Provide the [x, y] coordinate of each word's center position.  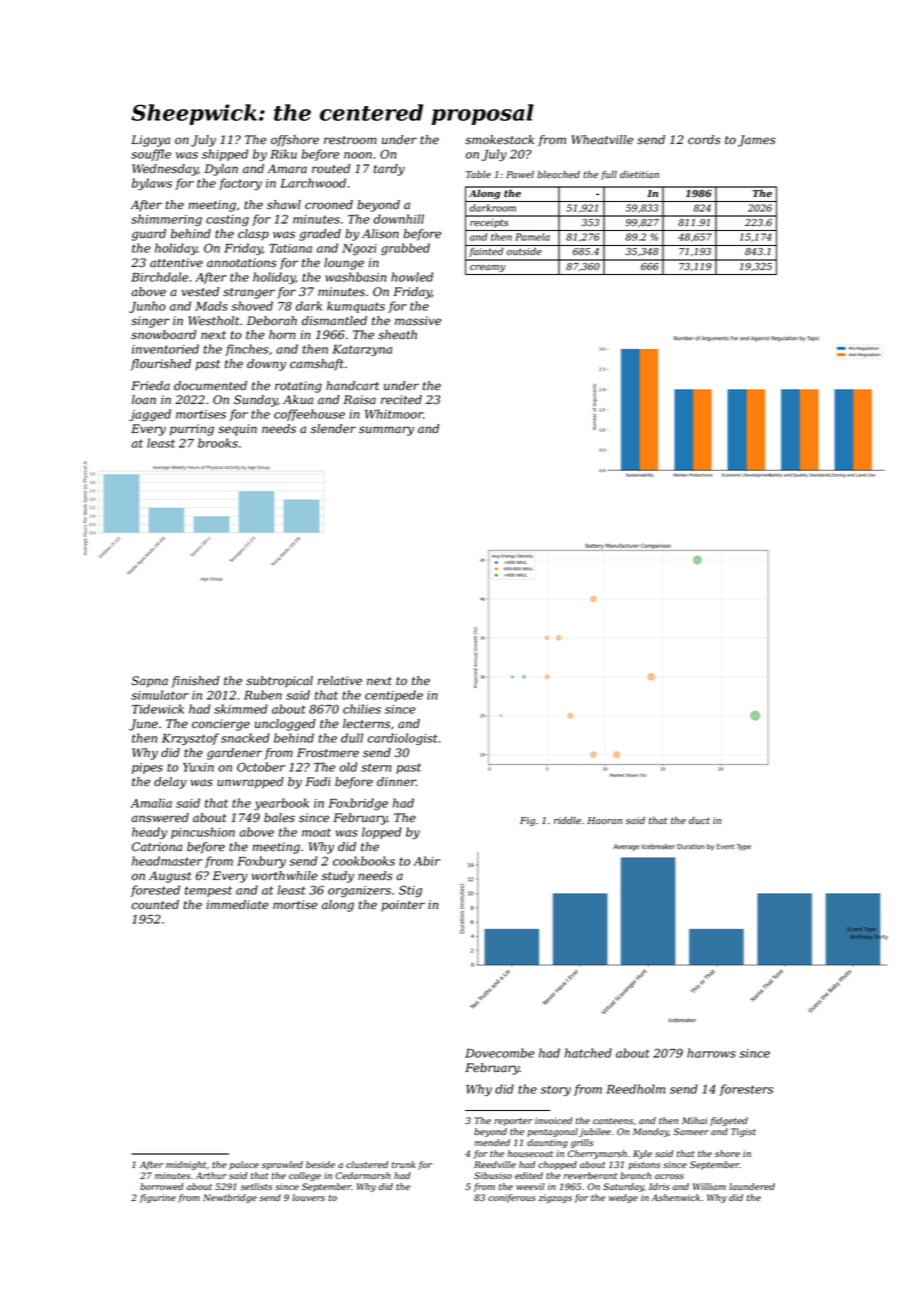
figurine [158, 1198]
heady [149, 833]
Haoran [604, 820]
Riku [283, 154]
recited [401, 400]
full [609, 175]
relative [340, 681]
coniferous [512, 1198]
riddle [567, 820]
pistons [644, 1165]
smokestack [499, 140]
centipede [394, 696]
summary [386, 431]
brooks [218, 443]
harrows [711, 1053]
